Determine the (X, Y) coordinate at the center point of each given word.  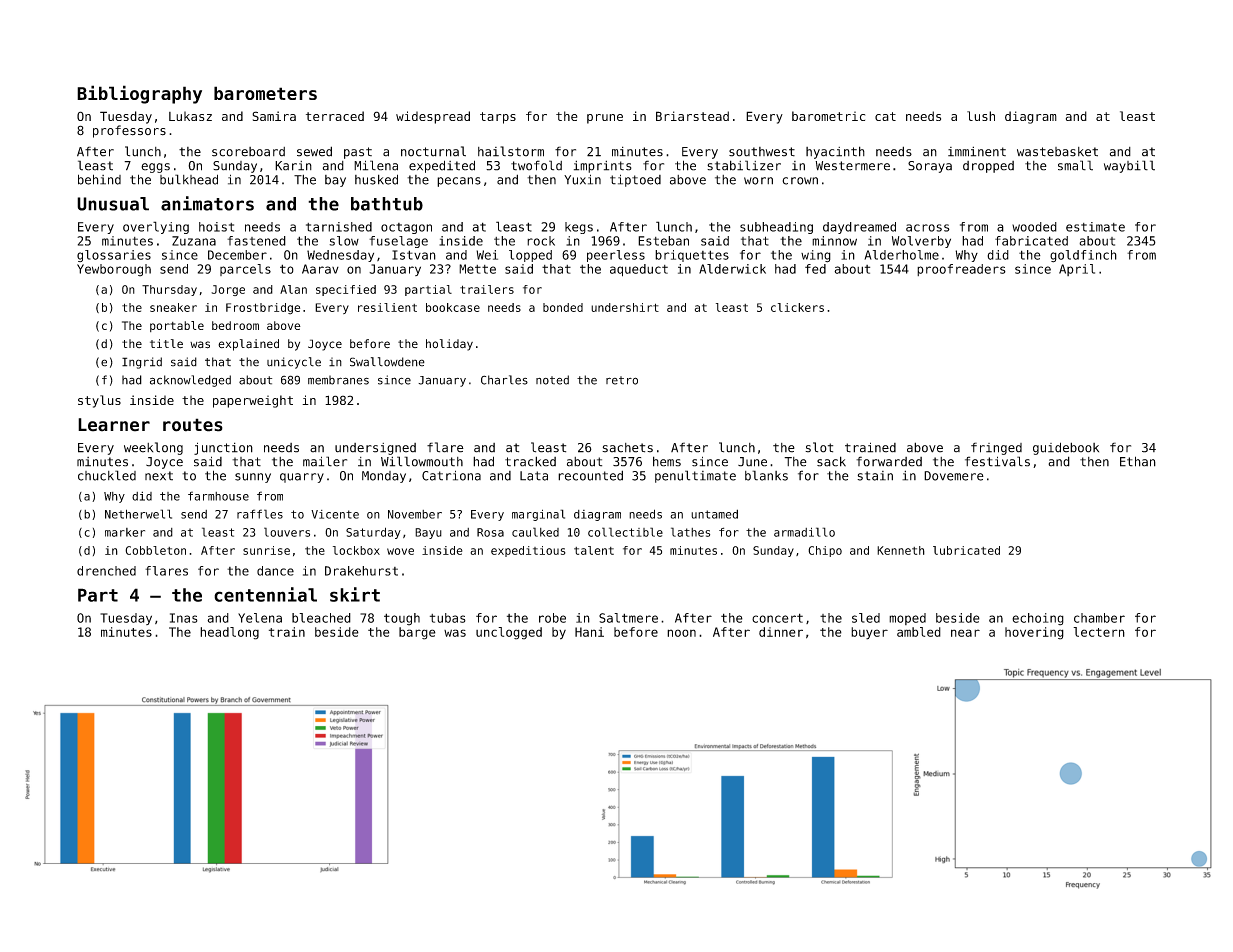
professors (129, 131)
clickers (797, 307)
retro (622, 380)
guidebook (1066, 448)
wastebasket (1057, 152)
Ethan (1138, 461)
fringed (996, 448)
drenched (106, 571)
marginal (538, 515)
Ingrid (142, 363)
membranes (338, 380)
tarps (498, 118)
